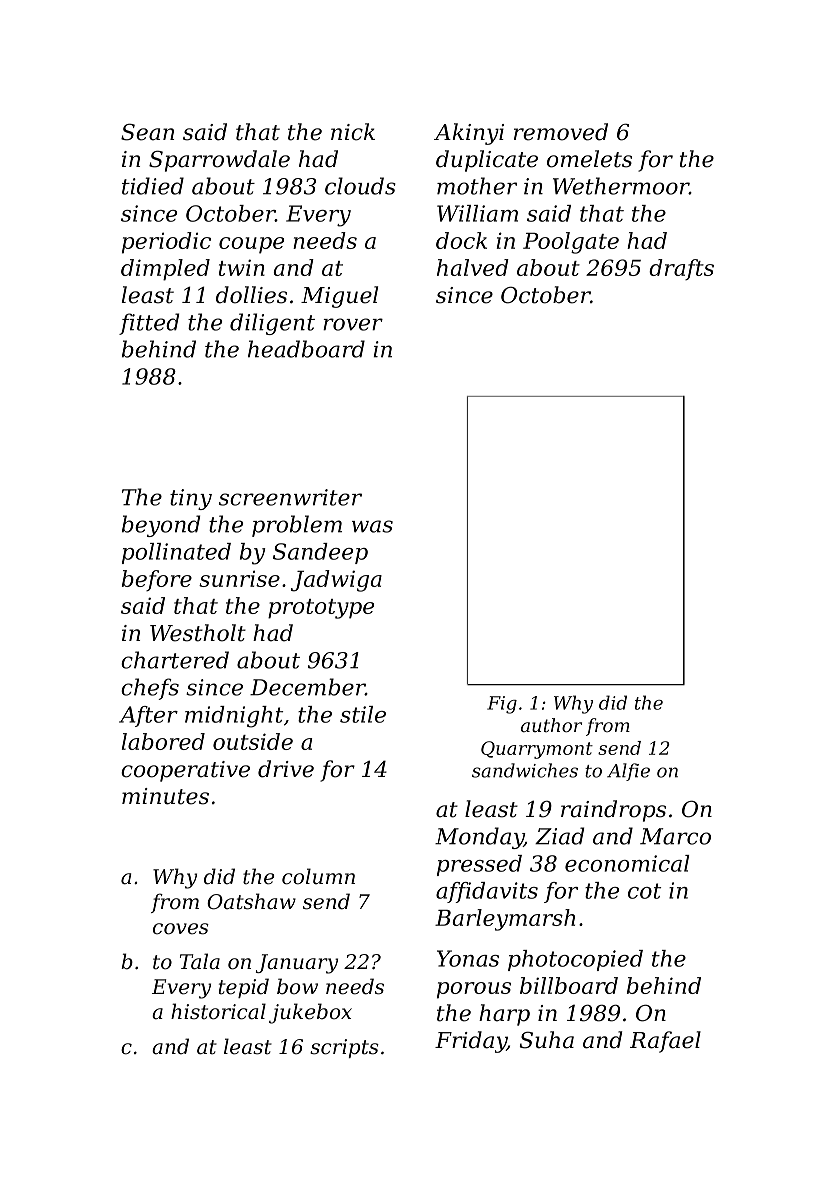  What do you see at coordinates (149, 324) in the image?
I see `fitted` at bounding box center [149, 324].
